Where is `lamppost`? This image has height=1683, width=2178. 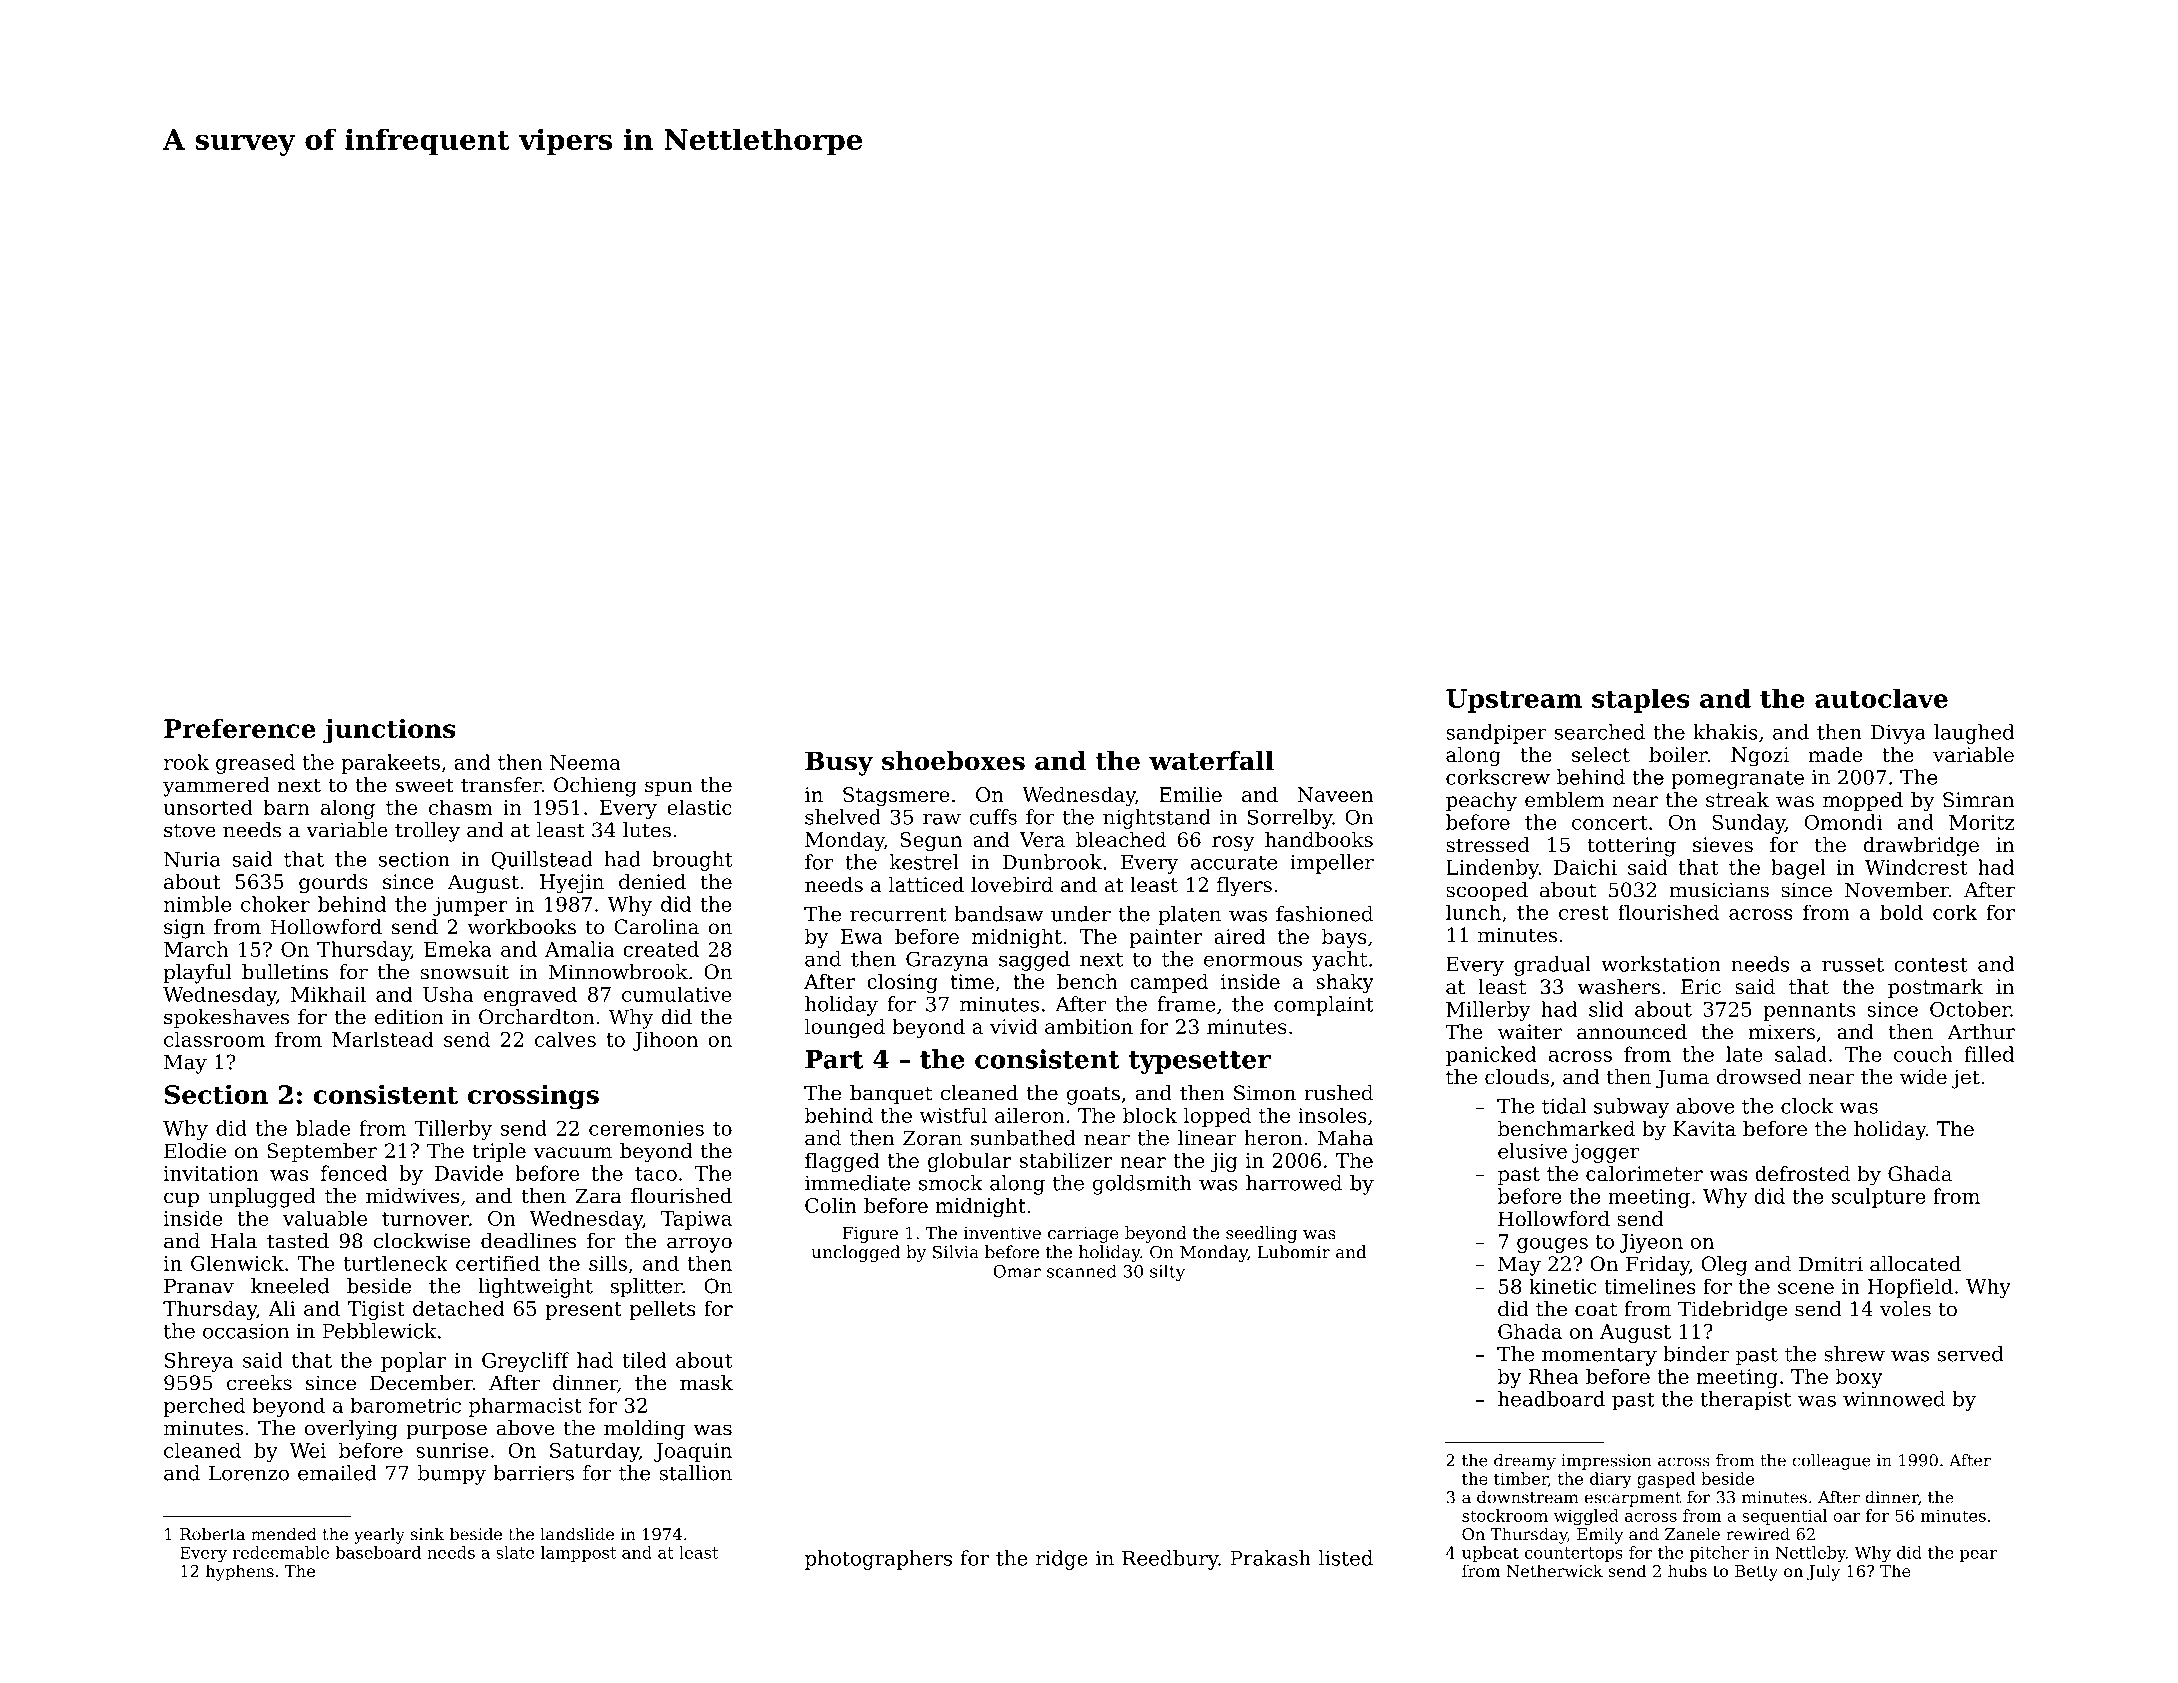 lamppost is located at coordinates (578, 1554).
